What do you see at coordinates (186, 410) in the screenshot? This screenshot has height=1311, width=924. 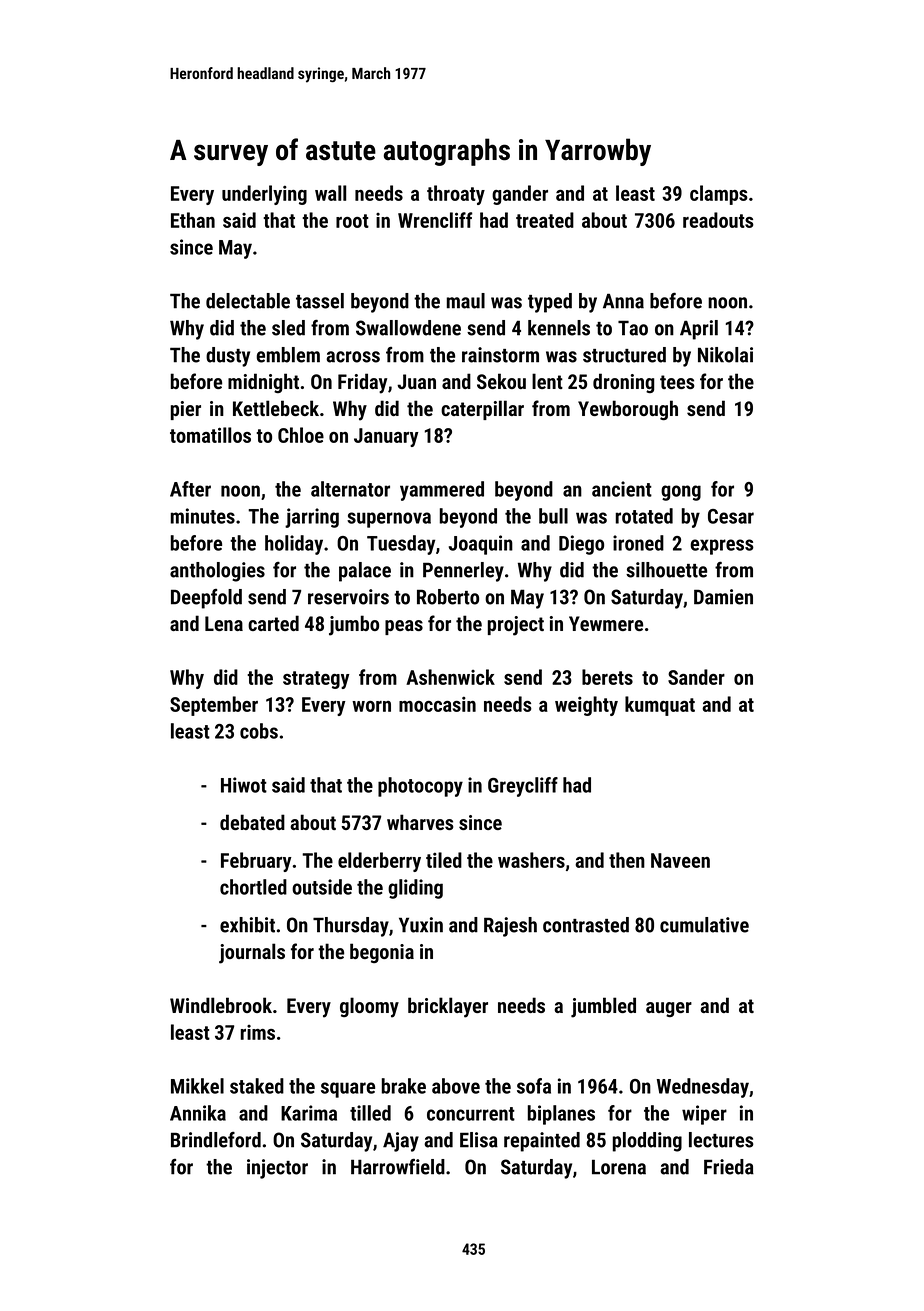 I see `pier` at bounding box center [186, 410].
